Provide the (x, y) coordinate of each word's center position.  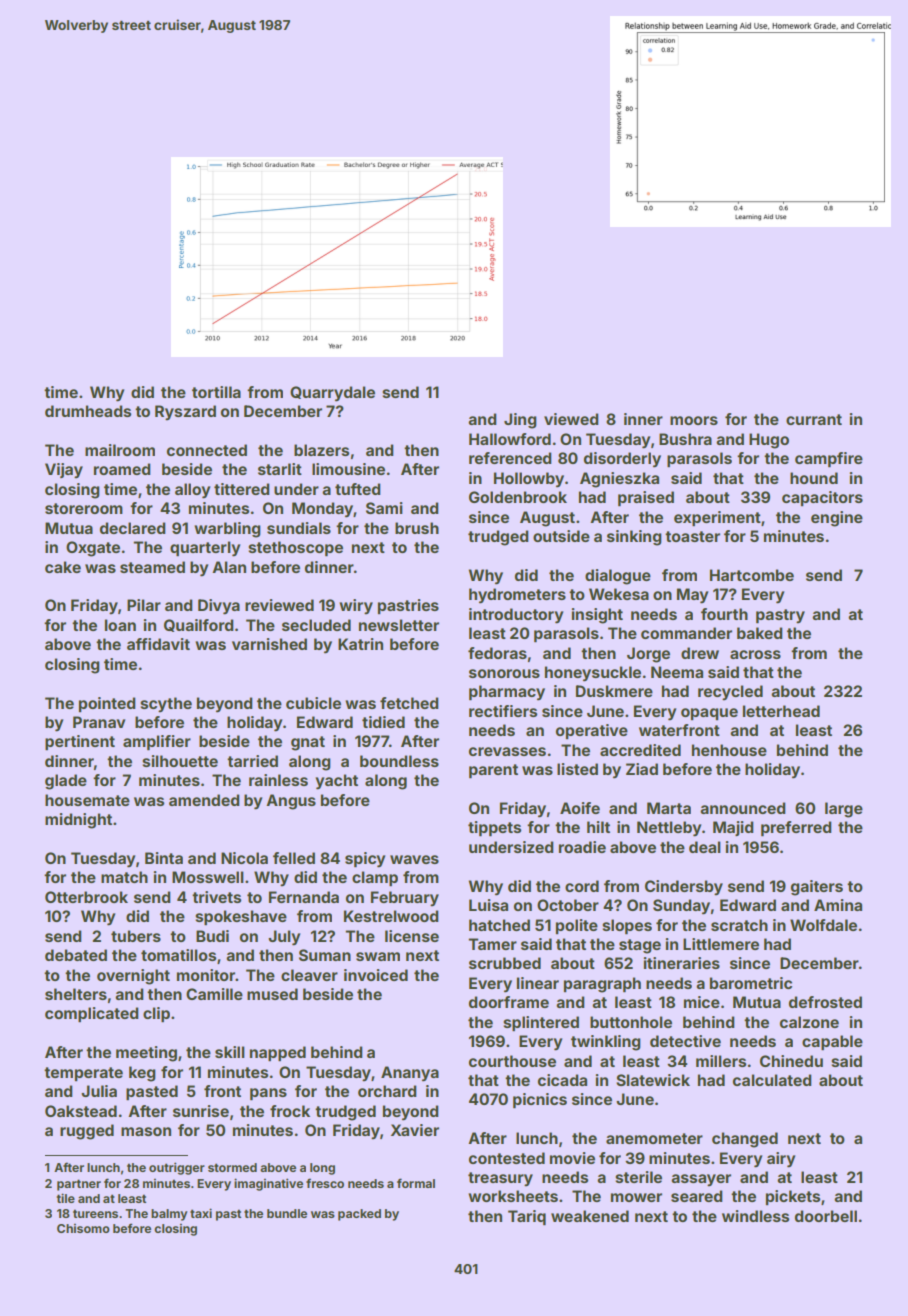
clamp (375, 878)
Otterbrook (86, 897)
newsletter (399, 625)
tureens (95, 1213)
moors (694, 420)
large (844, 810)
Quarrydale (332, 394)
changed (745, 1140)
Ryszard (185, 413)
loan (120, 625)
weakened (590, 1216)
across (755, 654)
